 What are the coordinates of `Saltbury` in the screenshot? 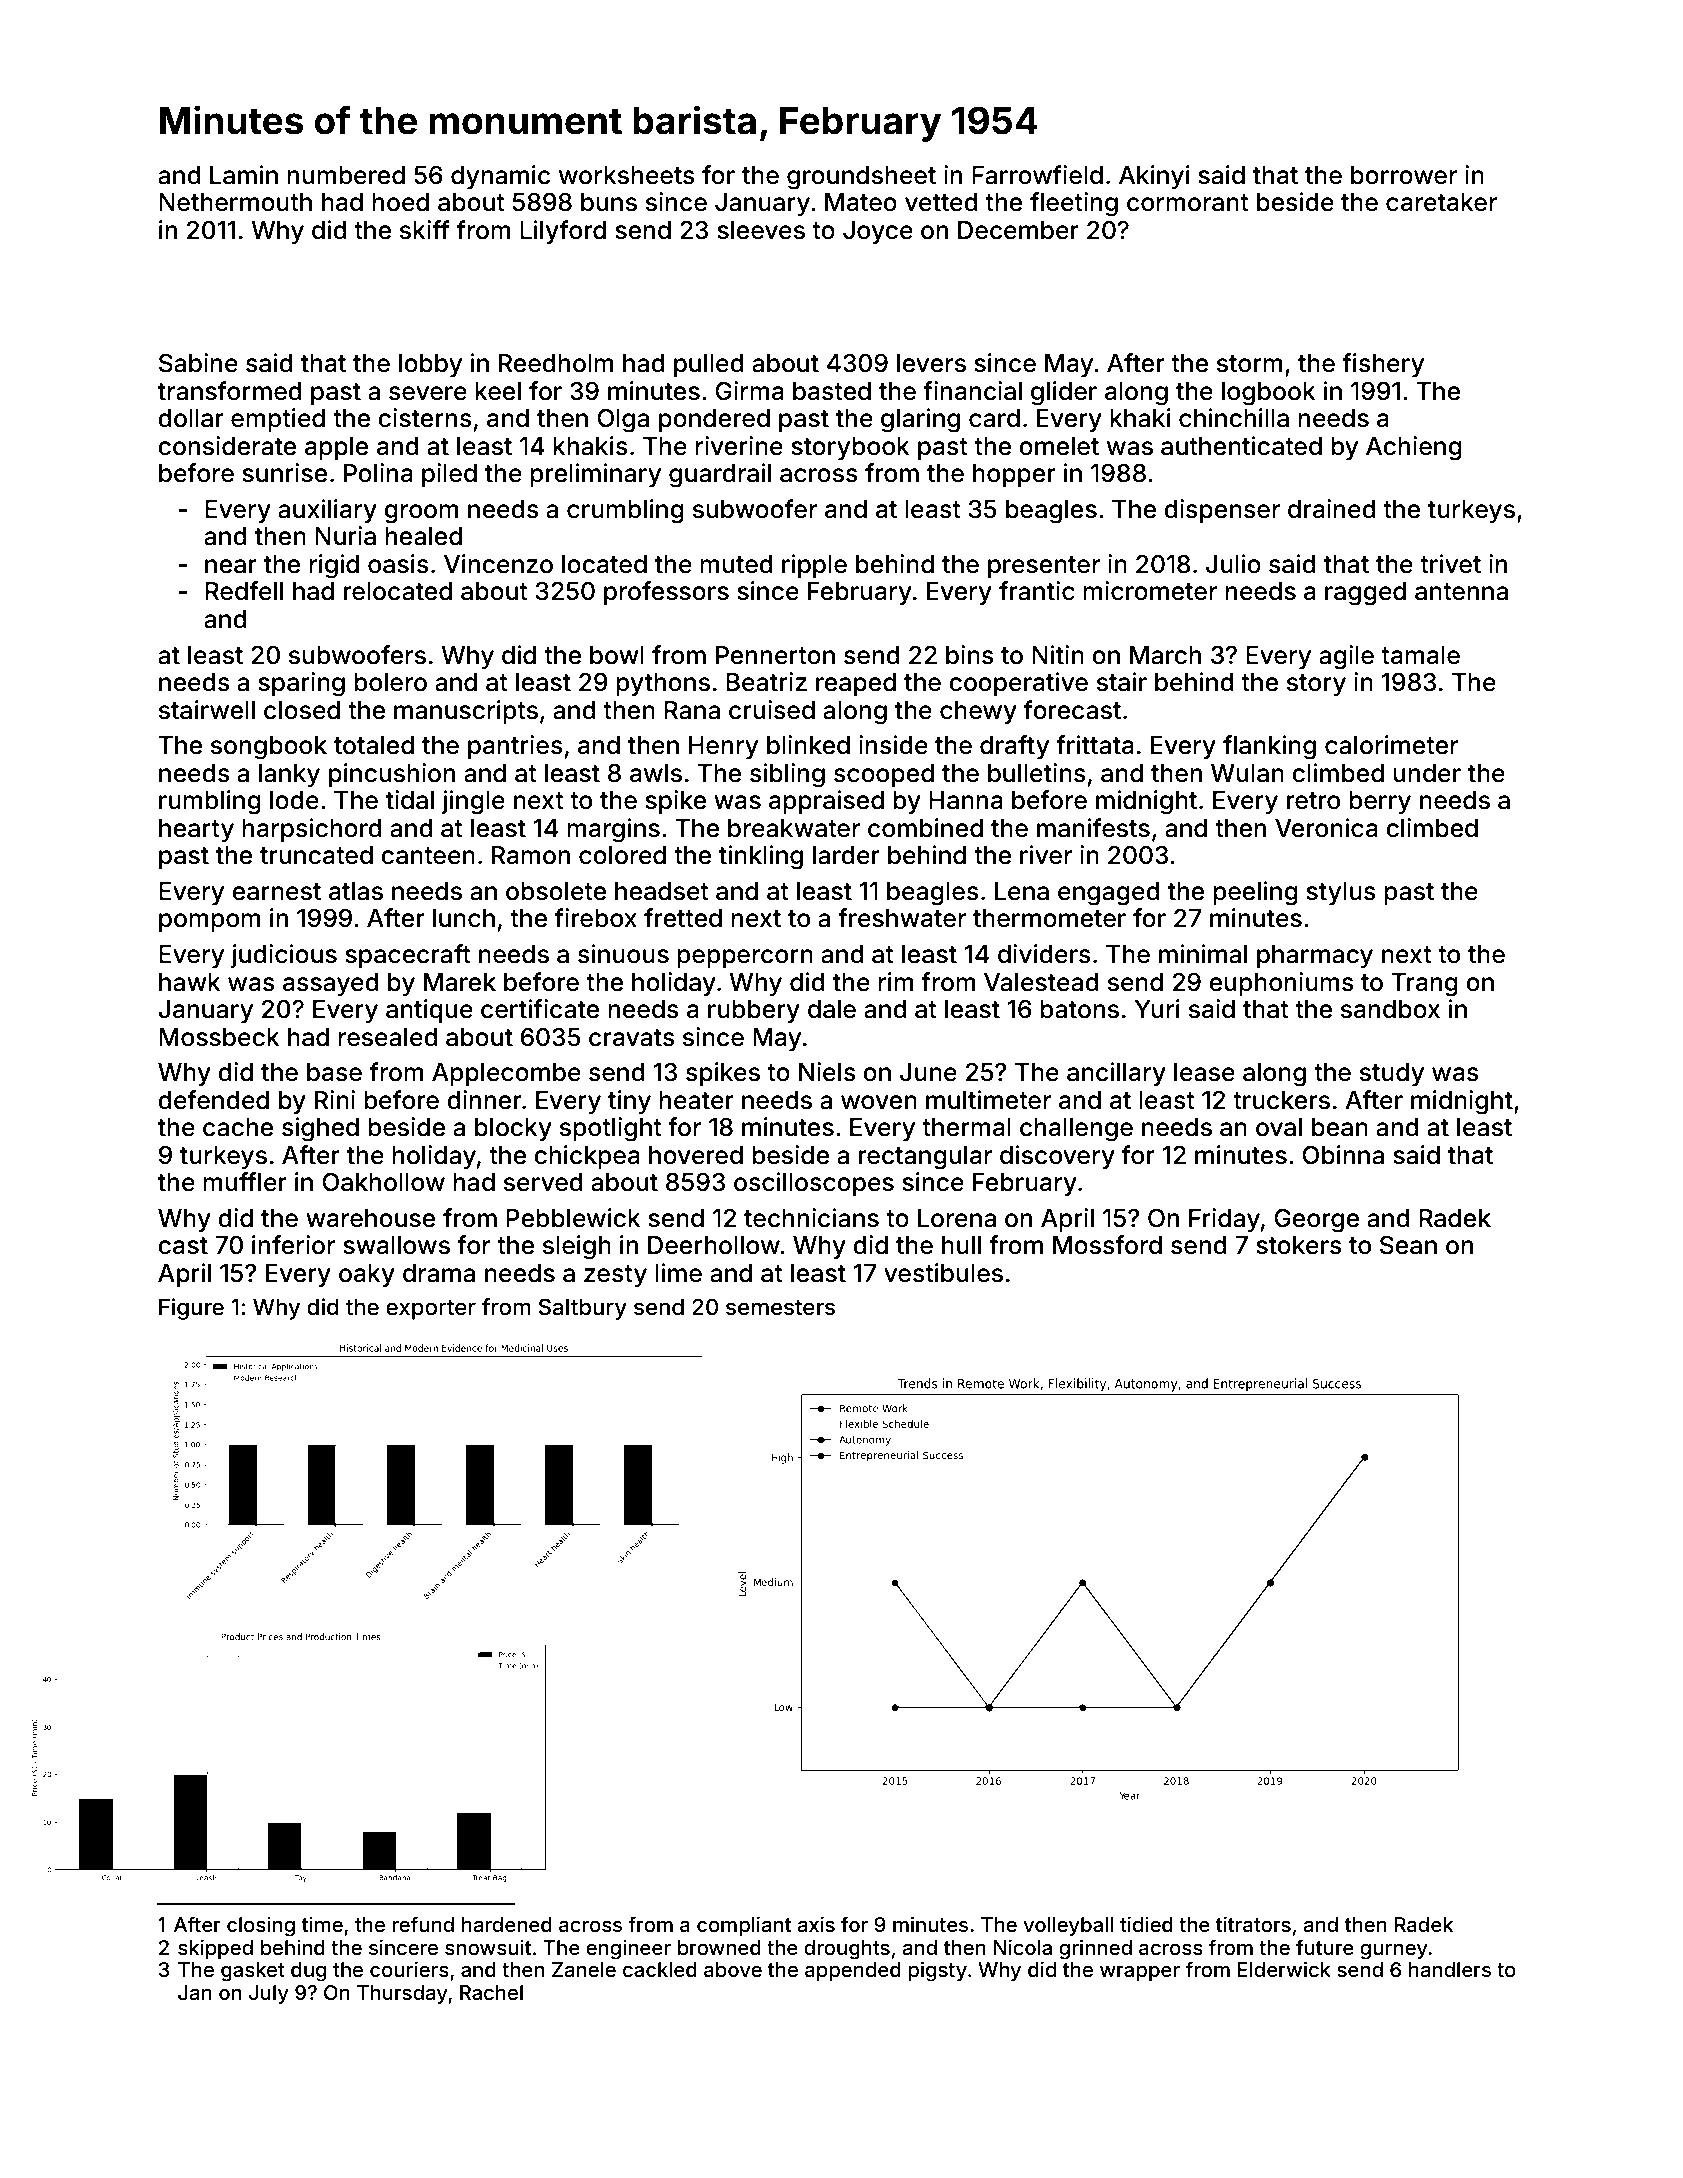 It's located at (583, 1309).
